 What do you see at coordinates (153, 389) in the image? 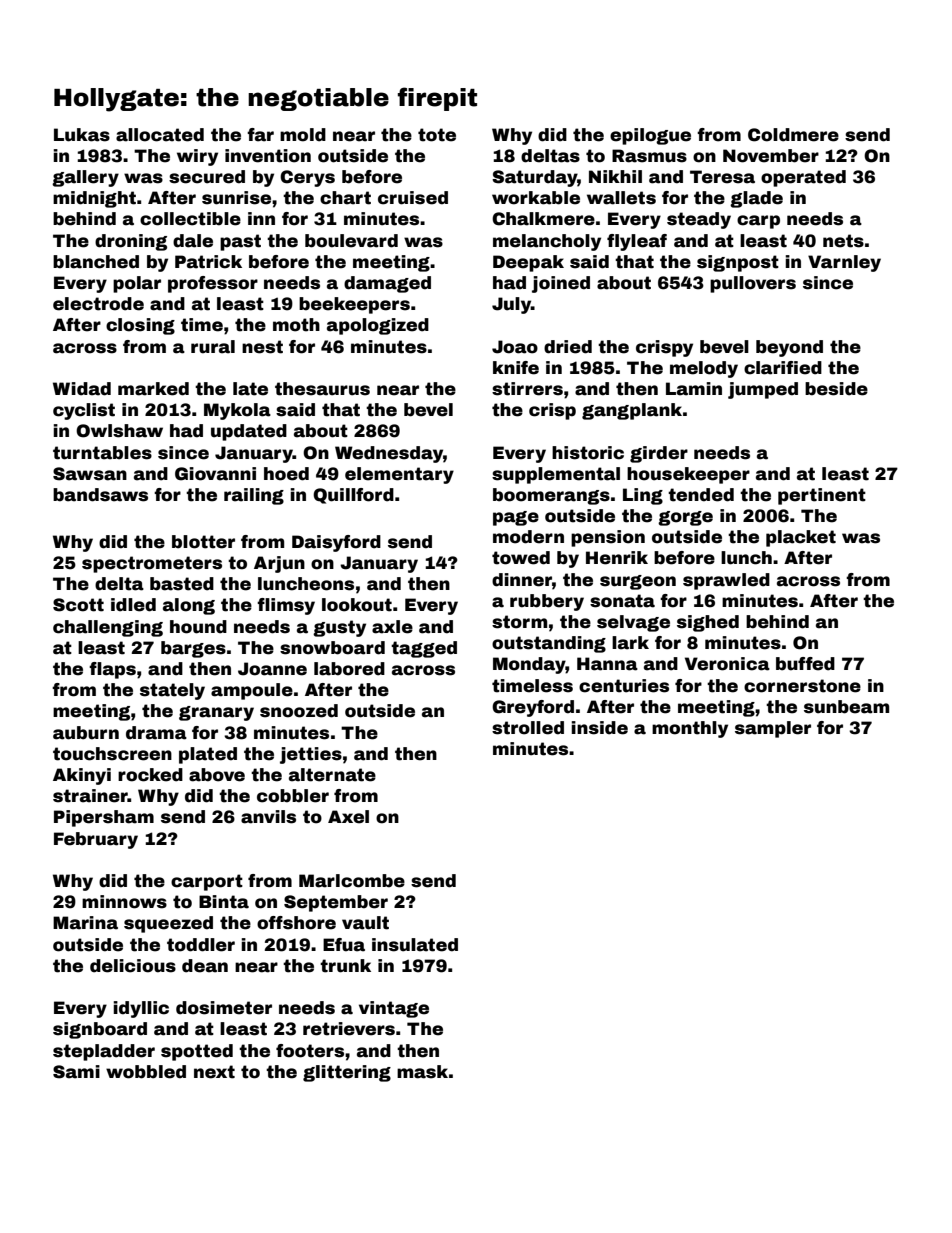
I see `marked` at bounding box center [153, 389].
